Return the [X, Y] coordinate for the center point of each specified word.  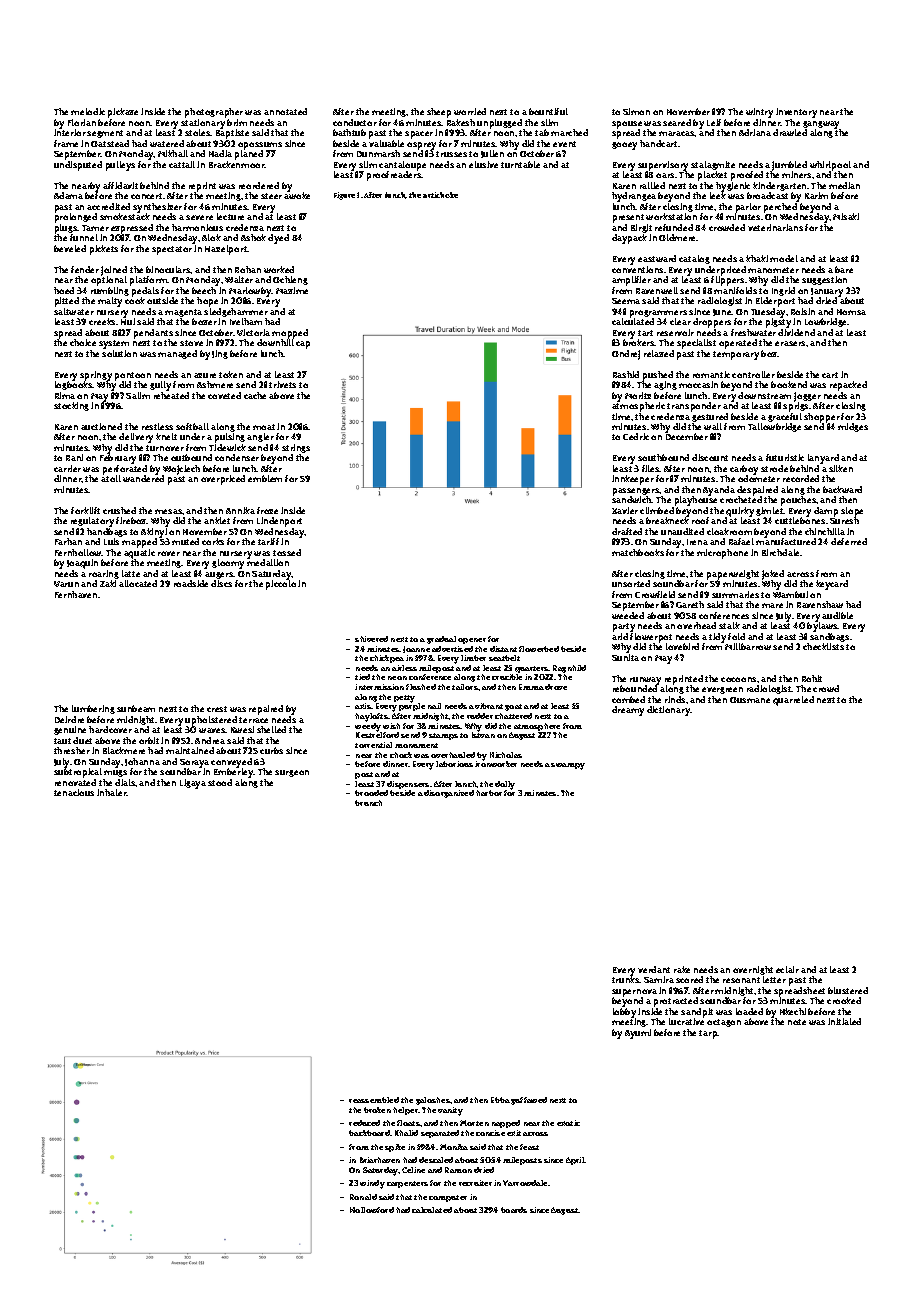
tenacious [74, 792]
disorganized [449, 794]
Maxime [292, 290]
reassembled [374, 1100]
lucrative [686, 1021]
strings [296, 448]
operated [738, 344]
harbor [489, 793]
